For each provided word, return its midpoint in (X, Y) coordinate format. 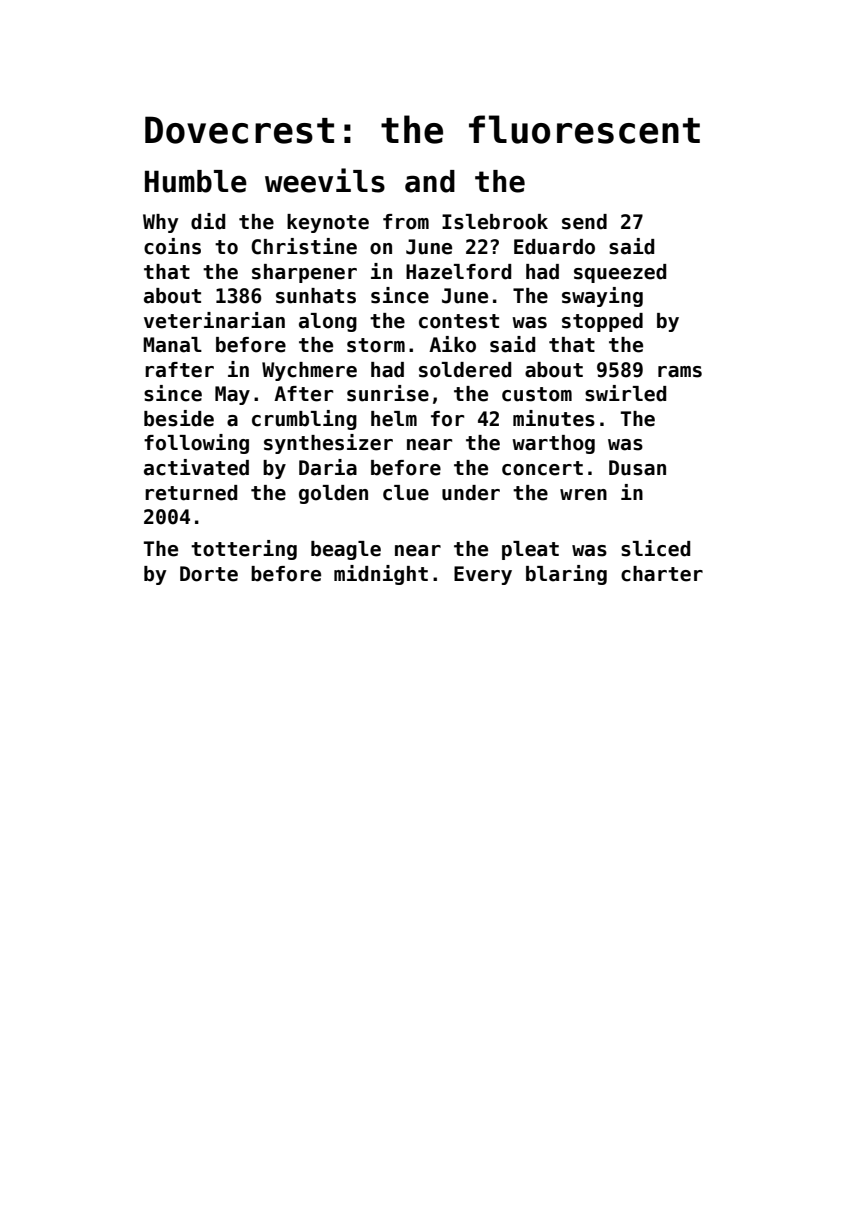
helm (394, 419)
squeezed (620, 273)
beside (179, 418)
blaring (566, 575)
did (208, 221)
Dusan (637, 468)
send (584, 222)
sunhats (316, 296)
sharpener (304, 273)
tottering (244, 550)
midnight (381, 575)
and (430, 181)
